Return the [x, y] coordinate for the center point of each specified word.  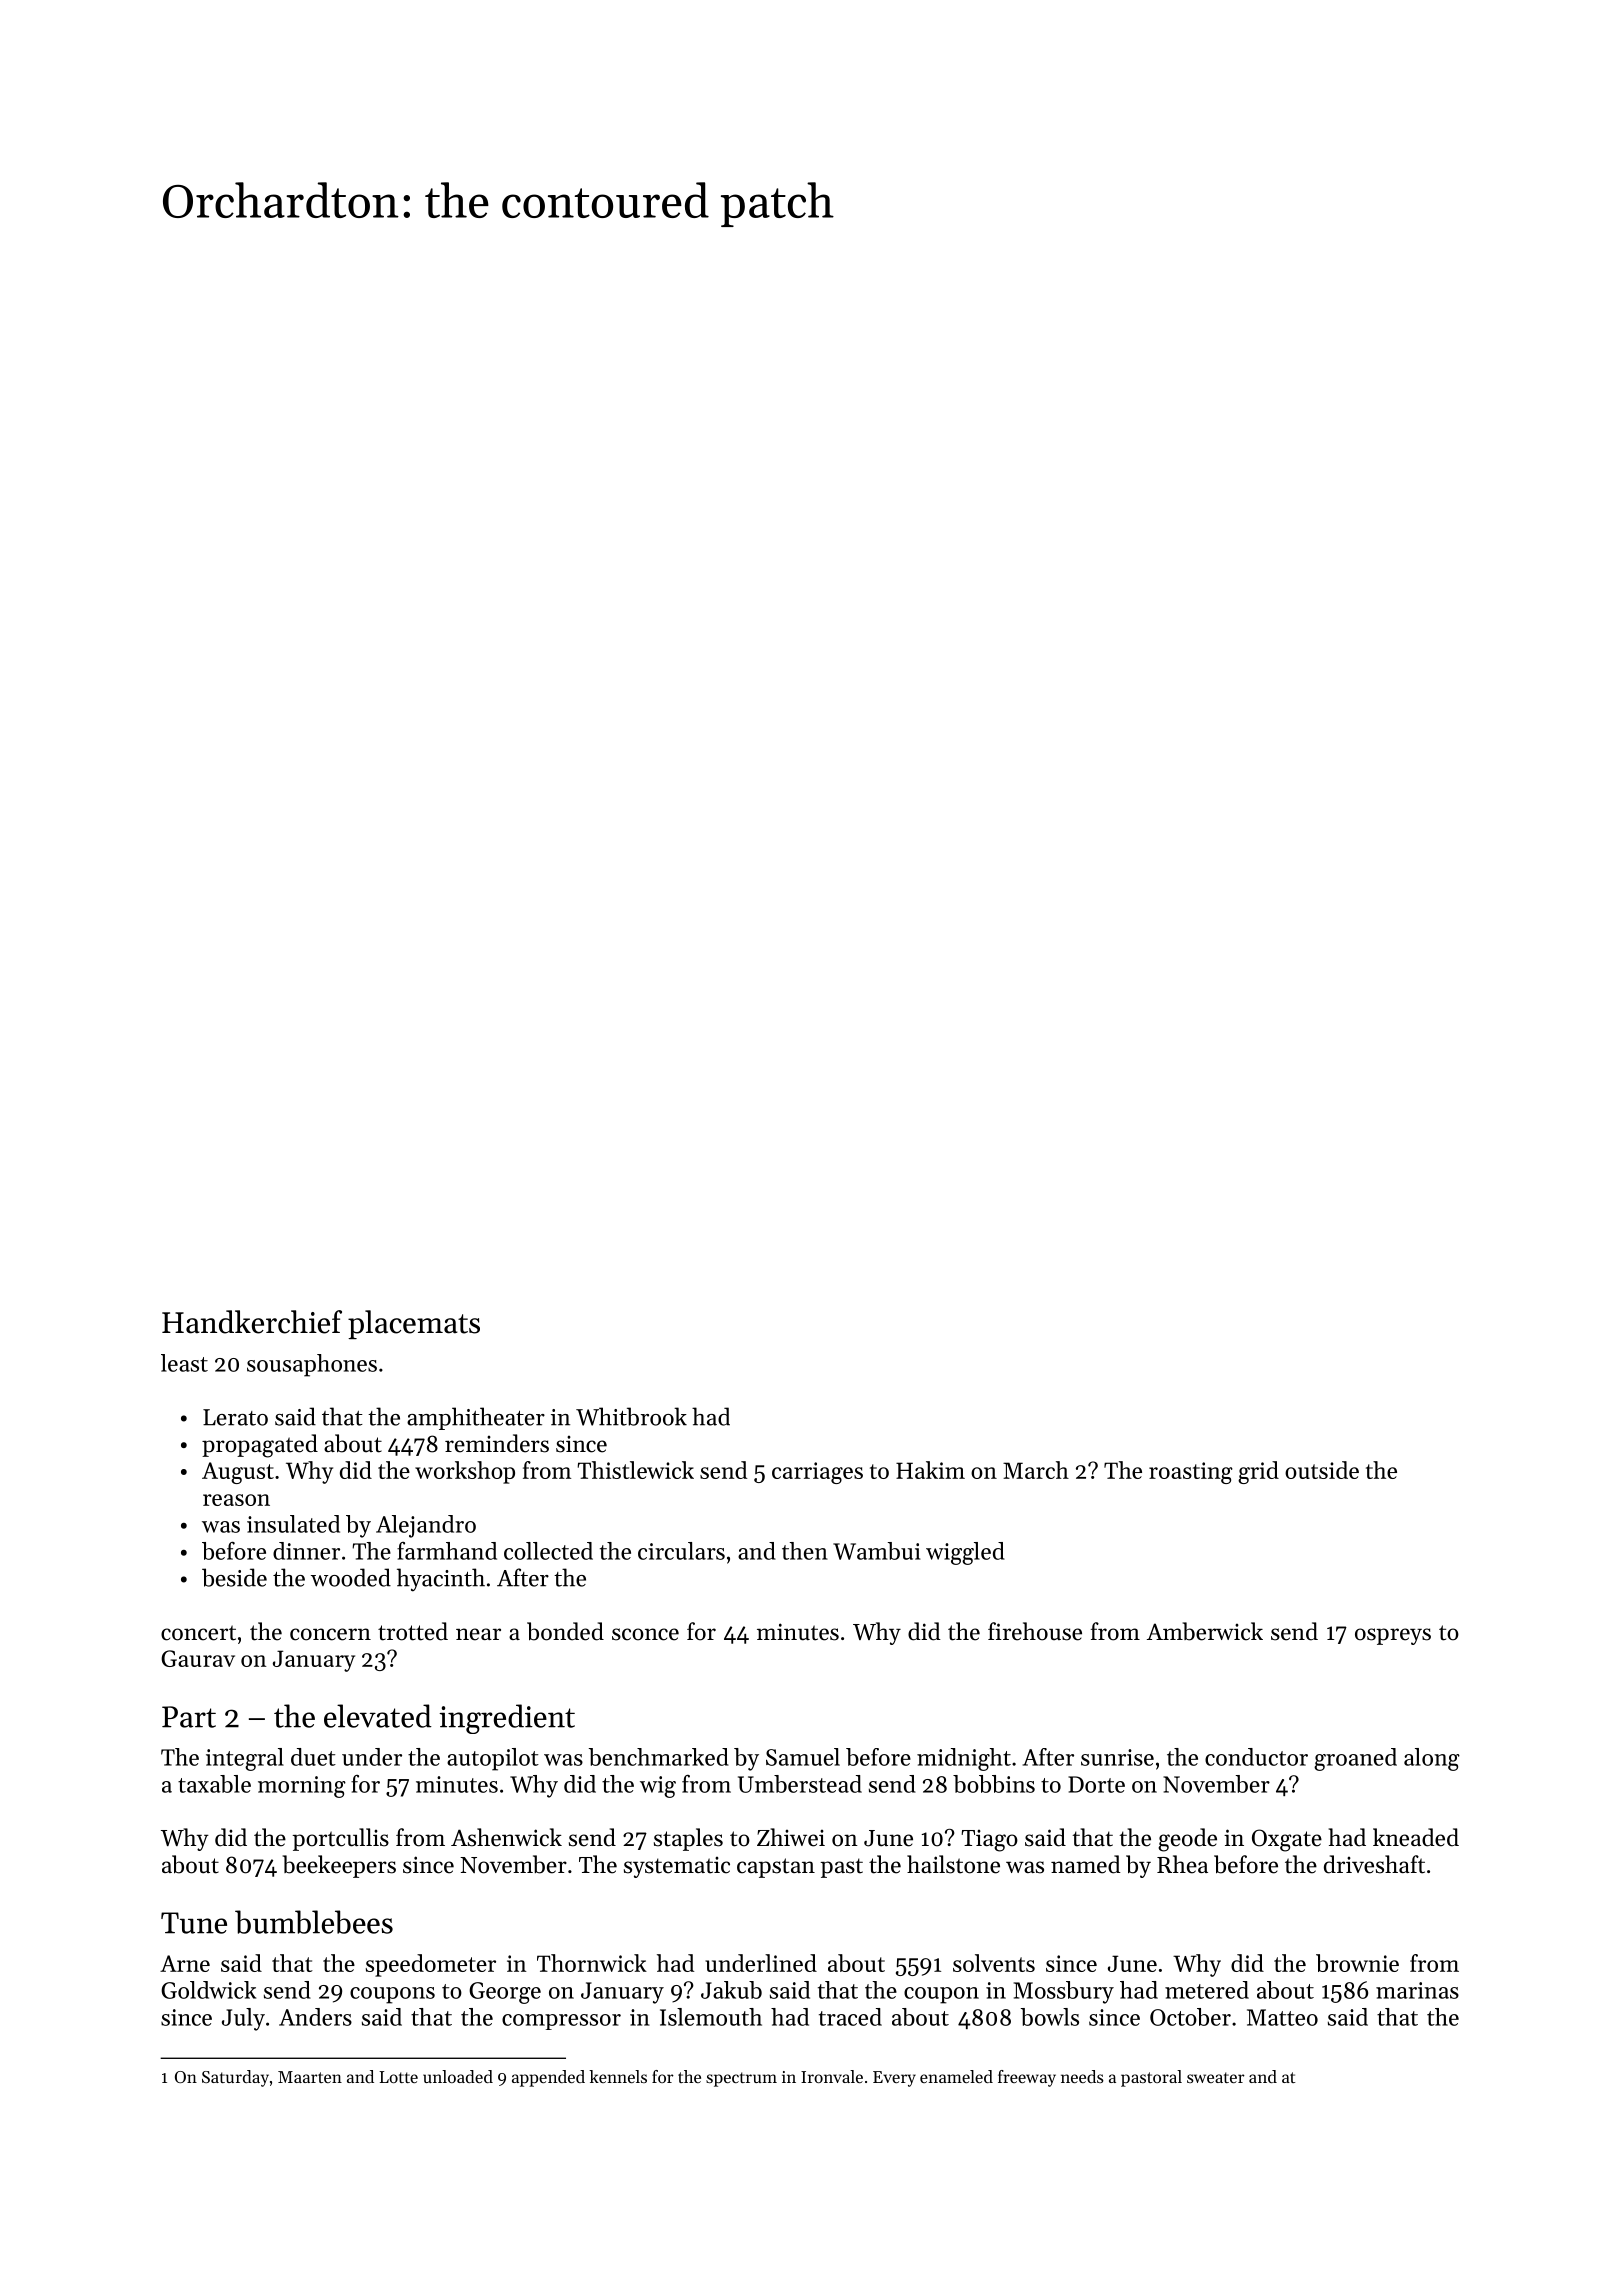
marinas [1417, 1990]
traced [850, 2017]
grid [1258, 1472]
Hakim [930, 1470]
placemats [414, 1324]
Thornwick [592, 1963]
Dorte [1096, 1784]
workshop [465, 1472]
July [243, 2019]
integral [245, 1759]
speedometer [431, 1965]
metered [1207, 1990]
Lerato [235, 1417]
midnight [964, 1759]
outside [1322, 1470]
